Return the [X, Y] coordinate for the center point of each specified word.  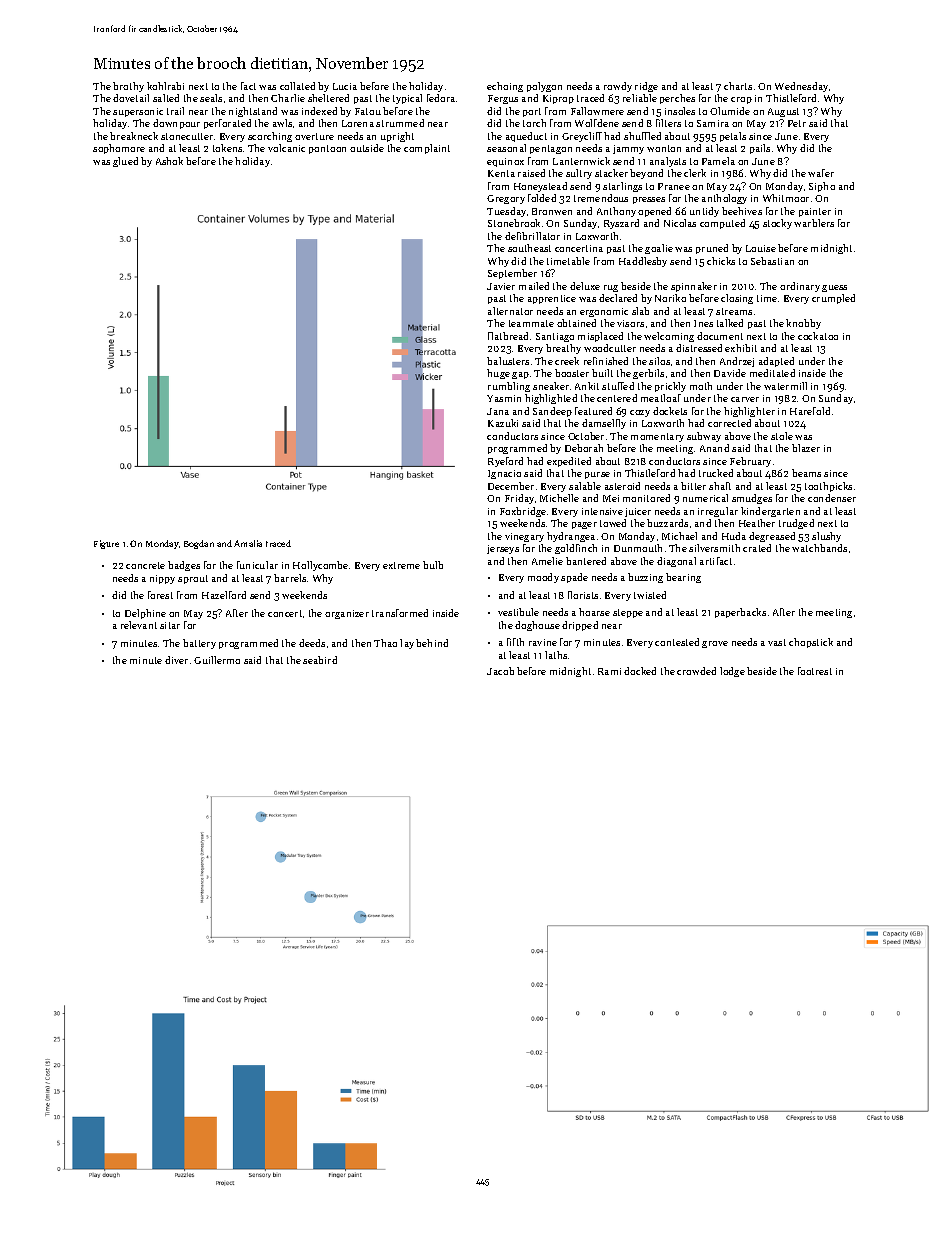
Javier [501, 286]
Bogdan [199, 544]
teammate [531, 323]
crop [741, 100]
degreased [772, 537]
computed [722, 224]
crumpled [833, 299]
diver [176, 660]
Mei [611, 498]
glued [125, 162]
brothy [128, 87]
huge [498, 374]
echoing [505, 87]
